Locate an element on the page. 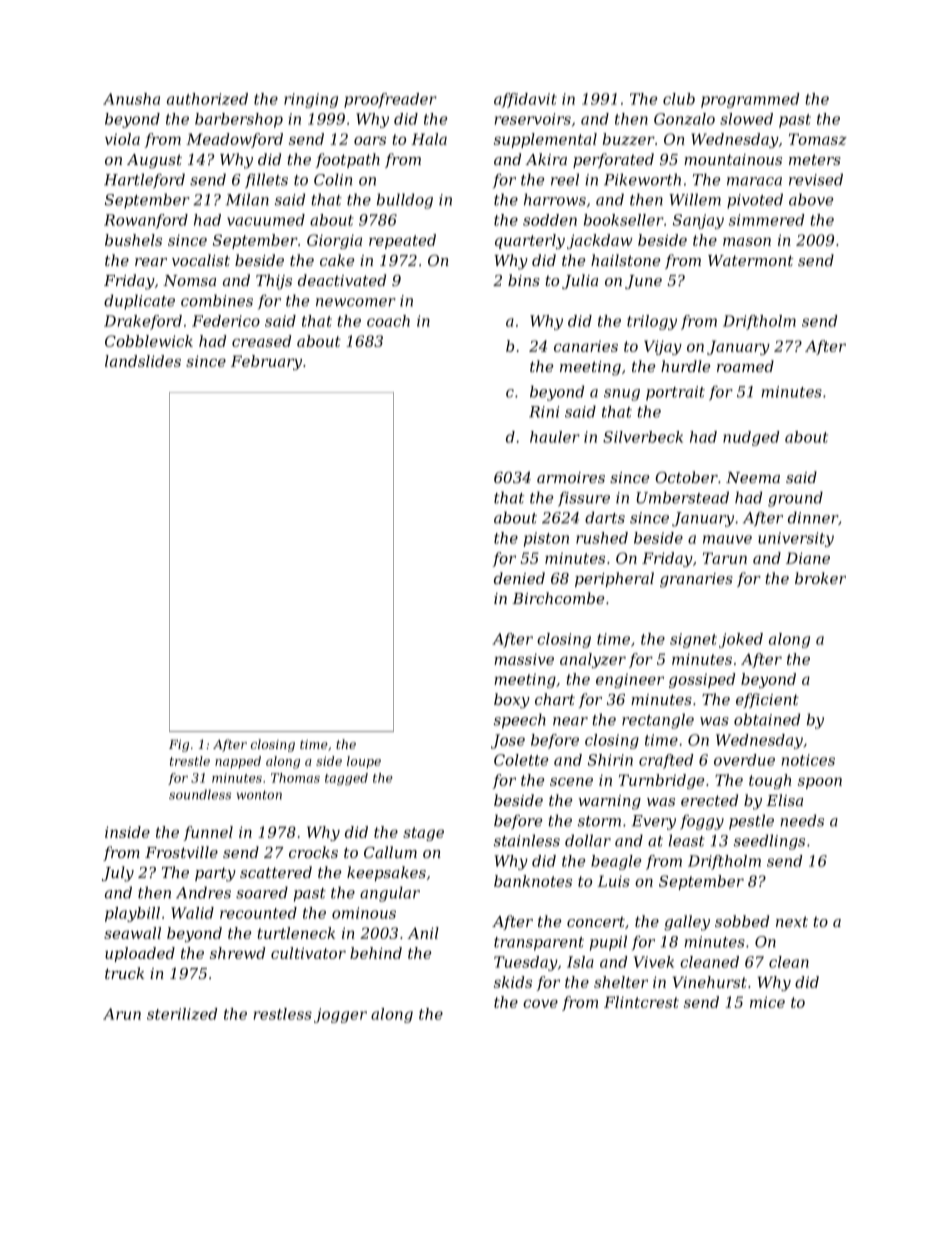  Watermont is located at coordinates (750, 260).
